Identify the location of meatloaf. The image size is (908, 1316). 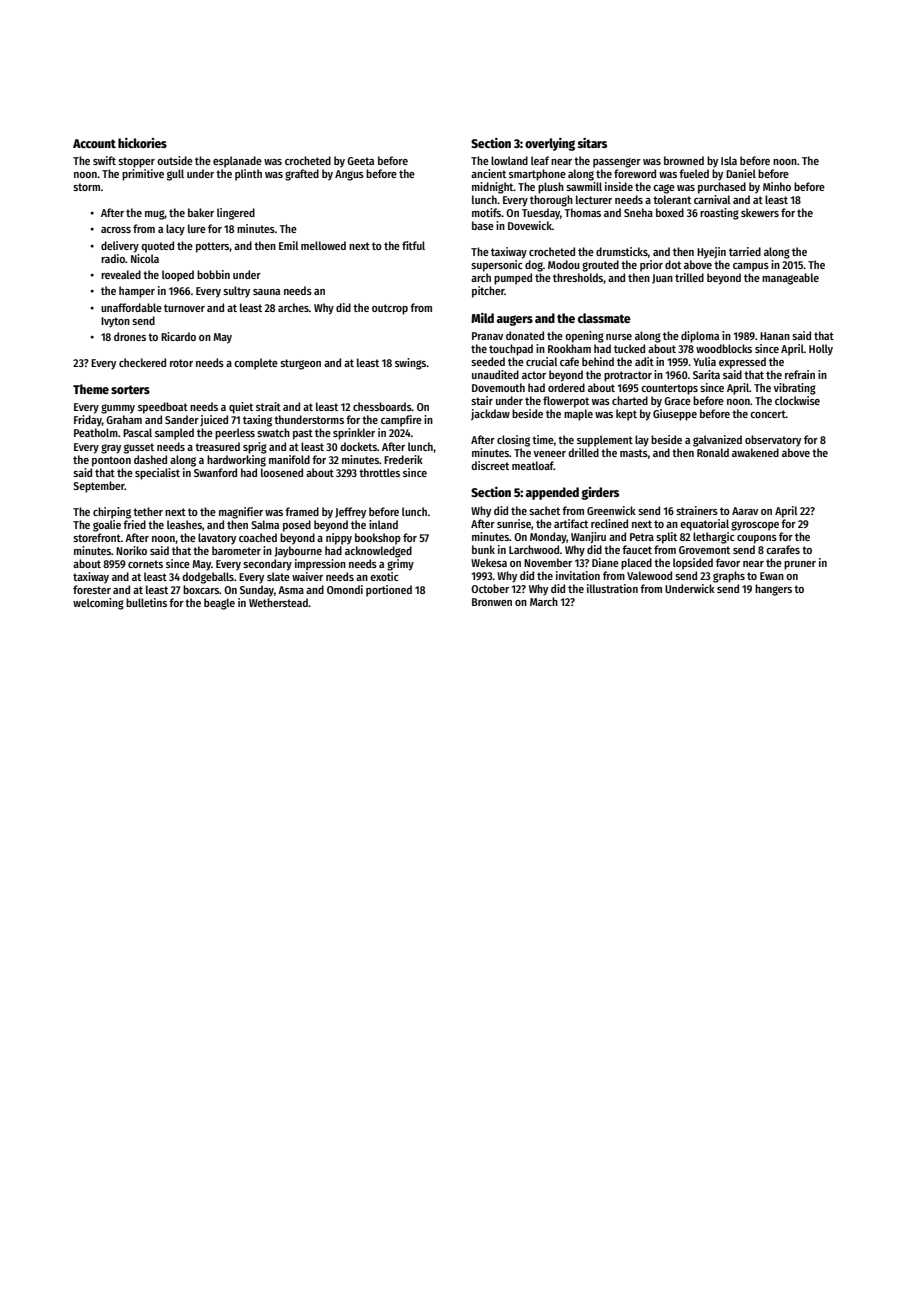
(533, 465).
